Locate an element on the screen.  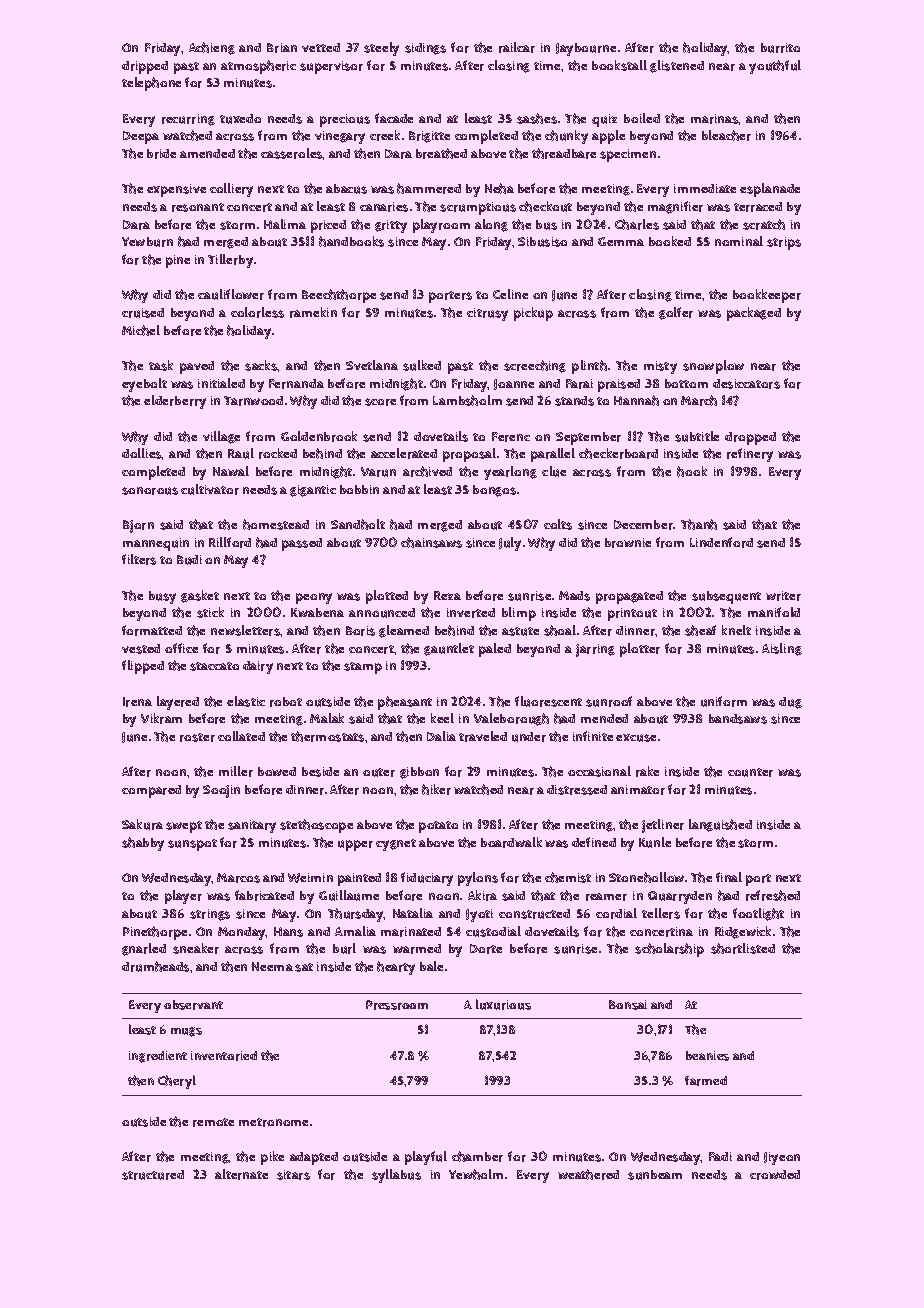
youthful is located at coordinates (775, 67).
